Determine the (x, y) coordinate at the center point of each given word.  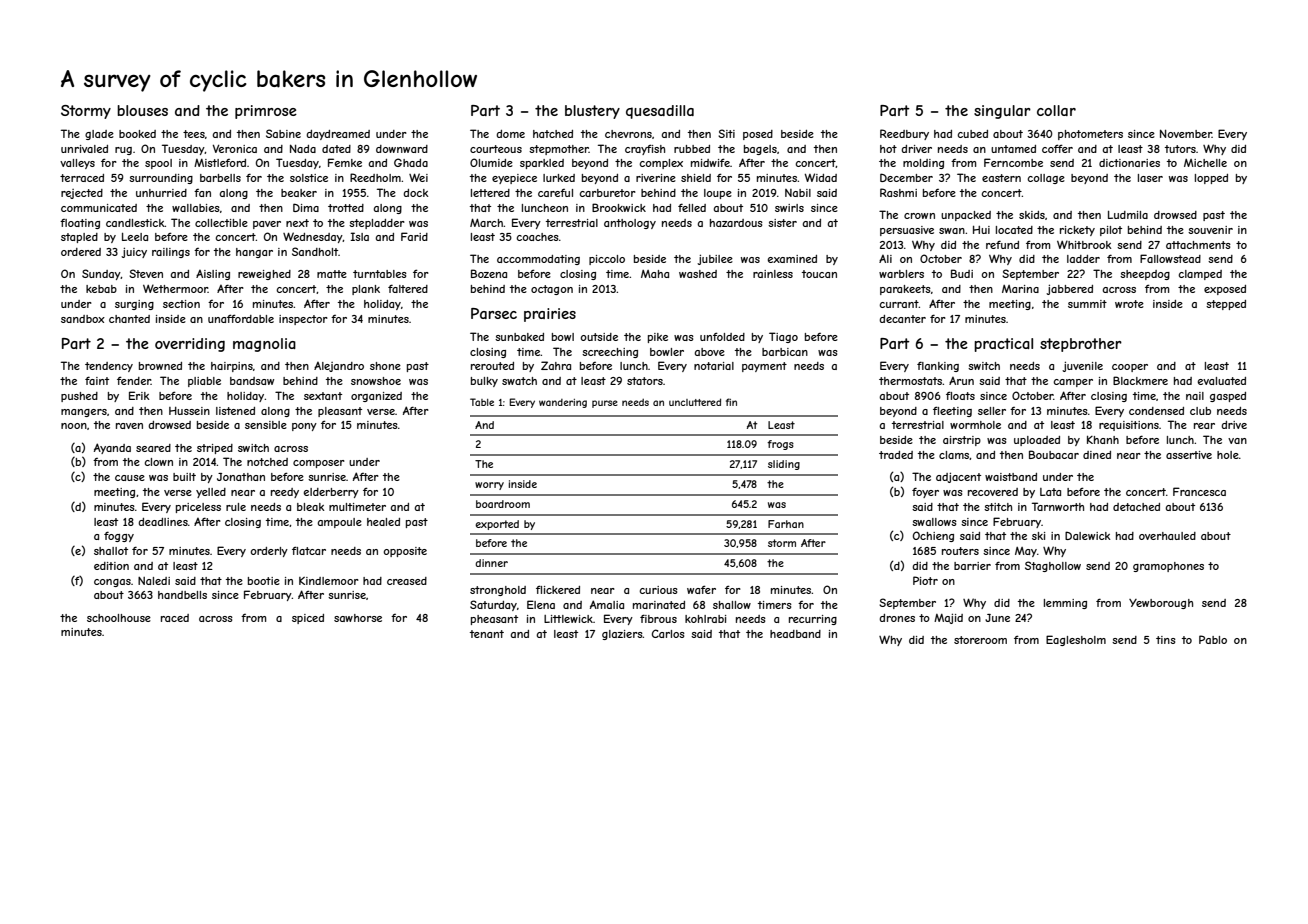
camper (1073, 383)
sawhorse (358, 618)
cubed (972, 134)
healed (383, 522)
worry (489, 486)
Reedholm (375, 177)
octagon (552, 290)
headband (795, 634)
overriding (190, 345)
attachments (1198, 245)
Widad (820, 177)
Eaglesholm (1076, 640)
